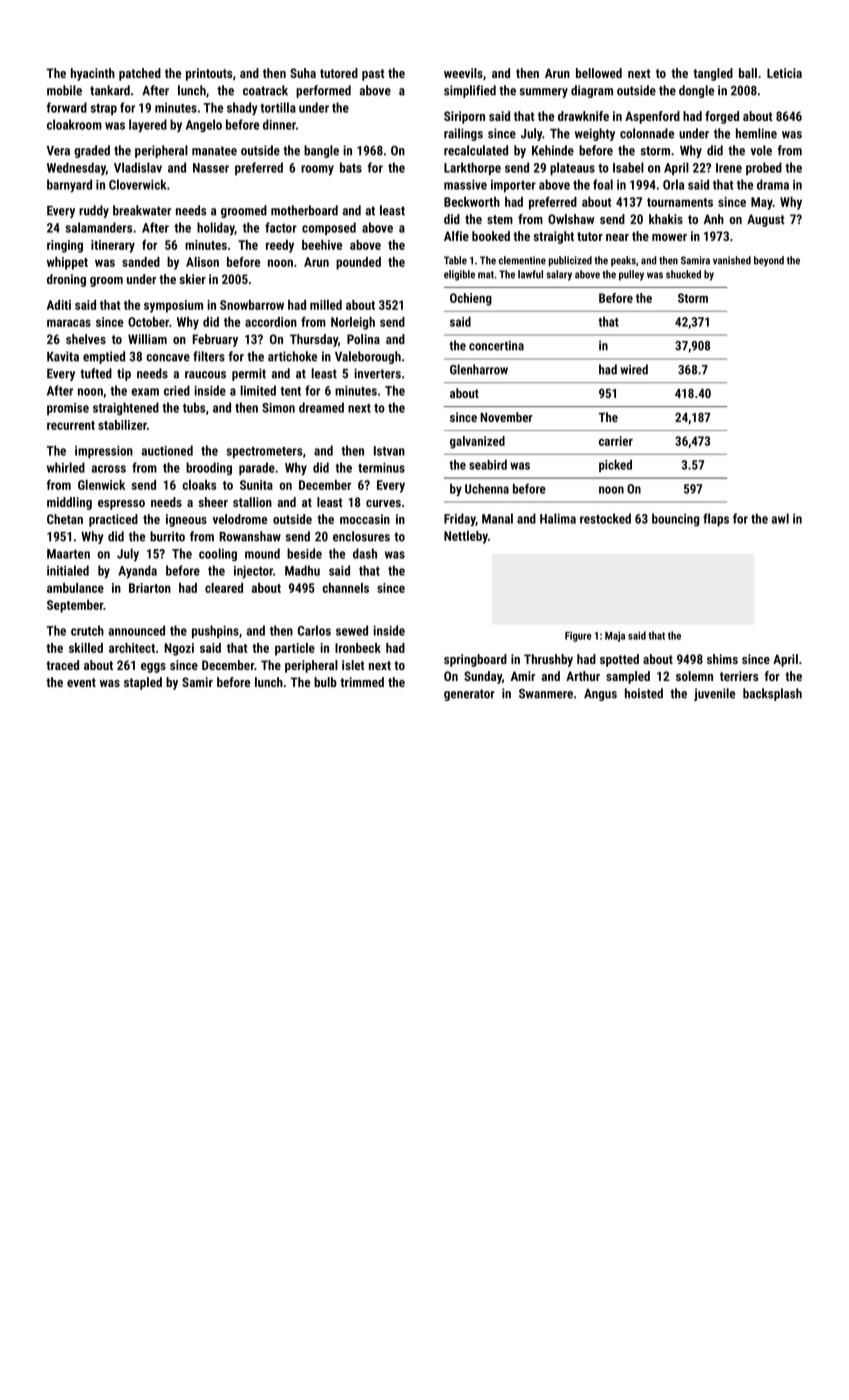 The width and height of the screenshot is (849, 1400). Describe the element at coordinates (615, 466) in the screenshot. I see `picked` at that location.
